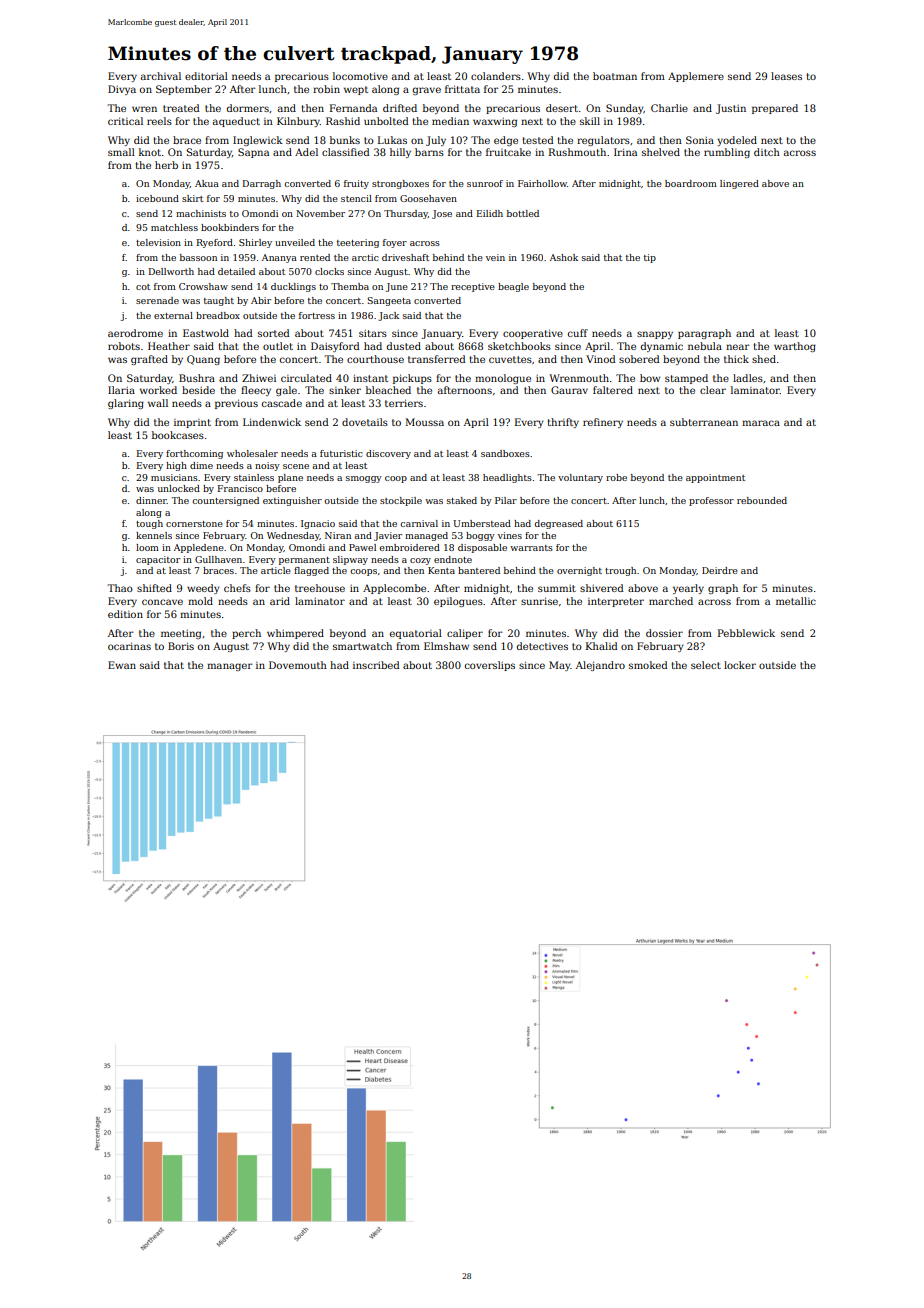 This image has width=924, height=1308. Describe the element at coordinates (496, 76) in the image. I see `colanders` at that location.
